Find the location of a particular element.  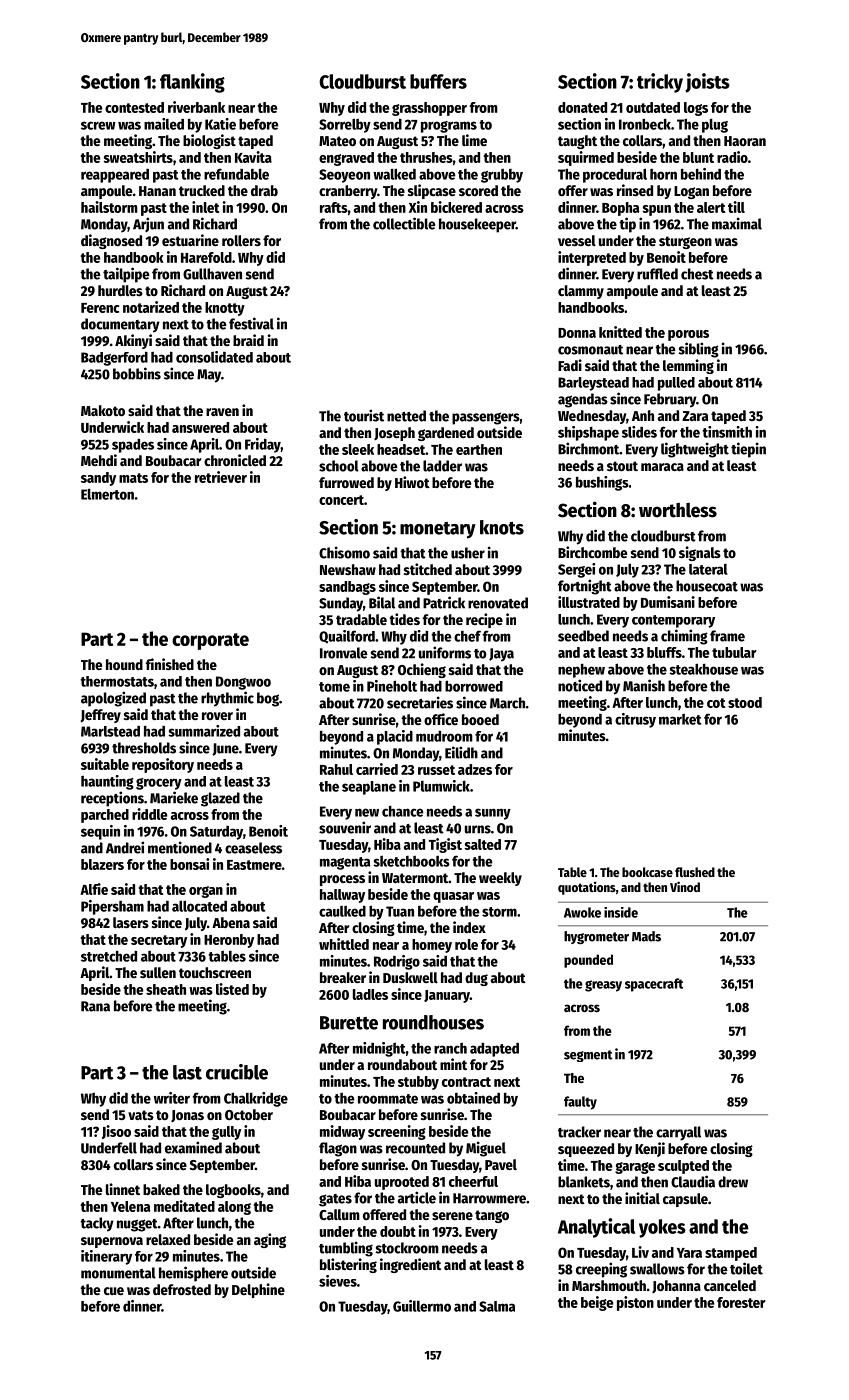

buffers is located at coordinates (438, 81).
